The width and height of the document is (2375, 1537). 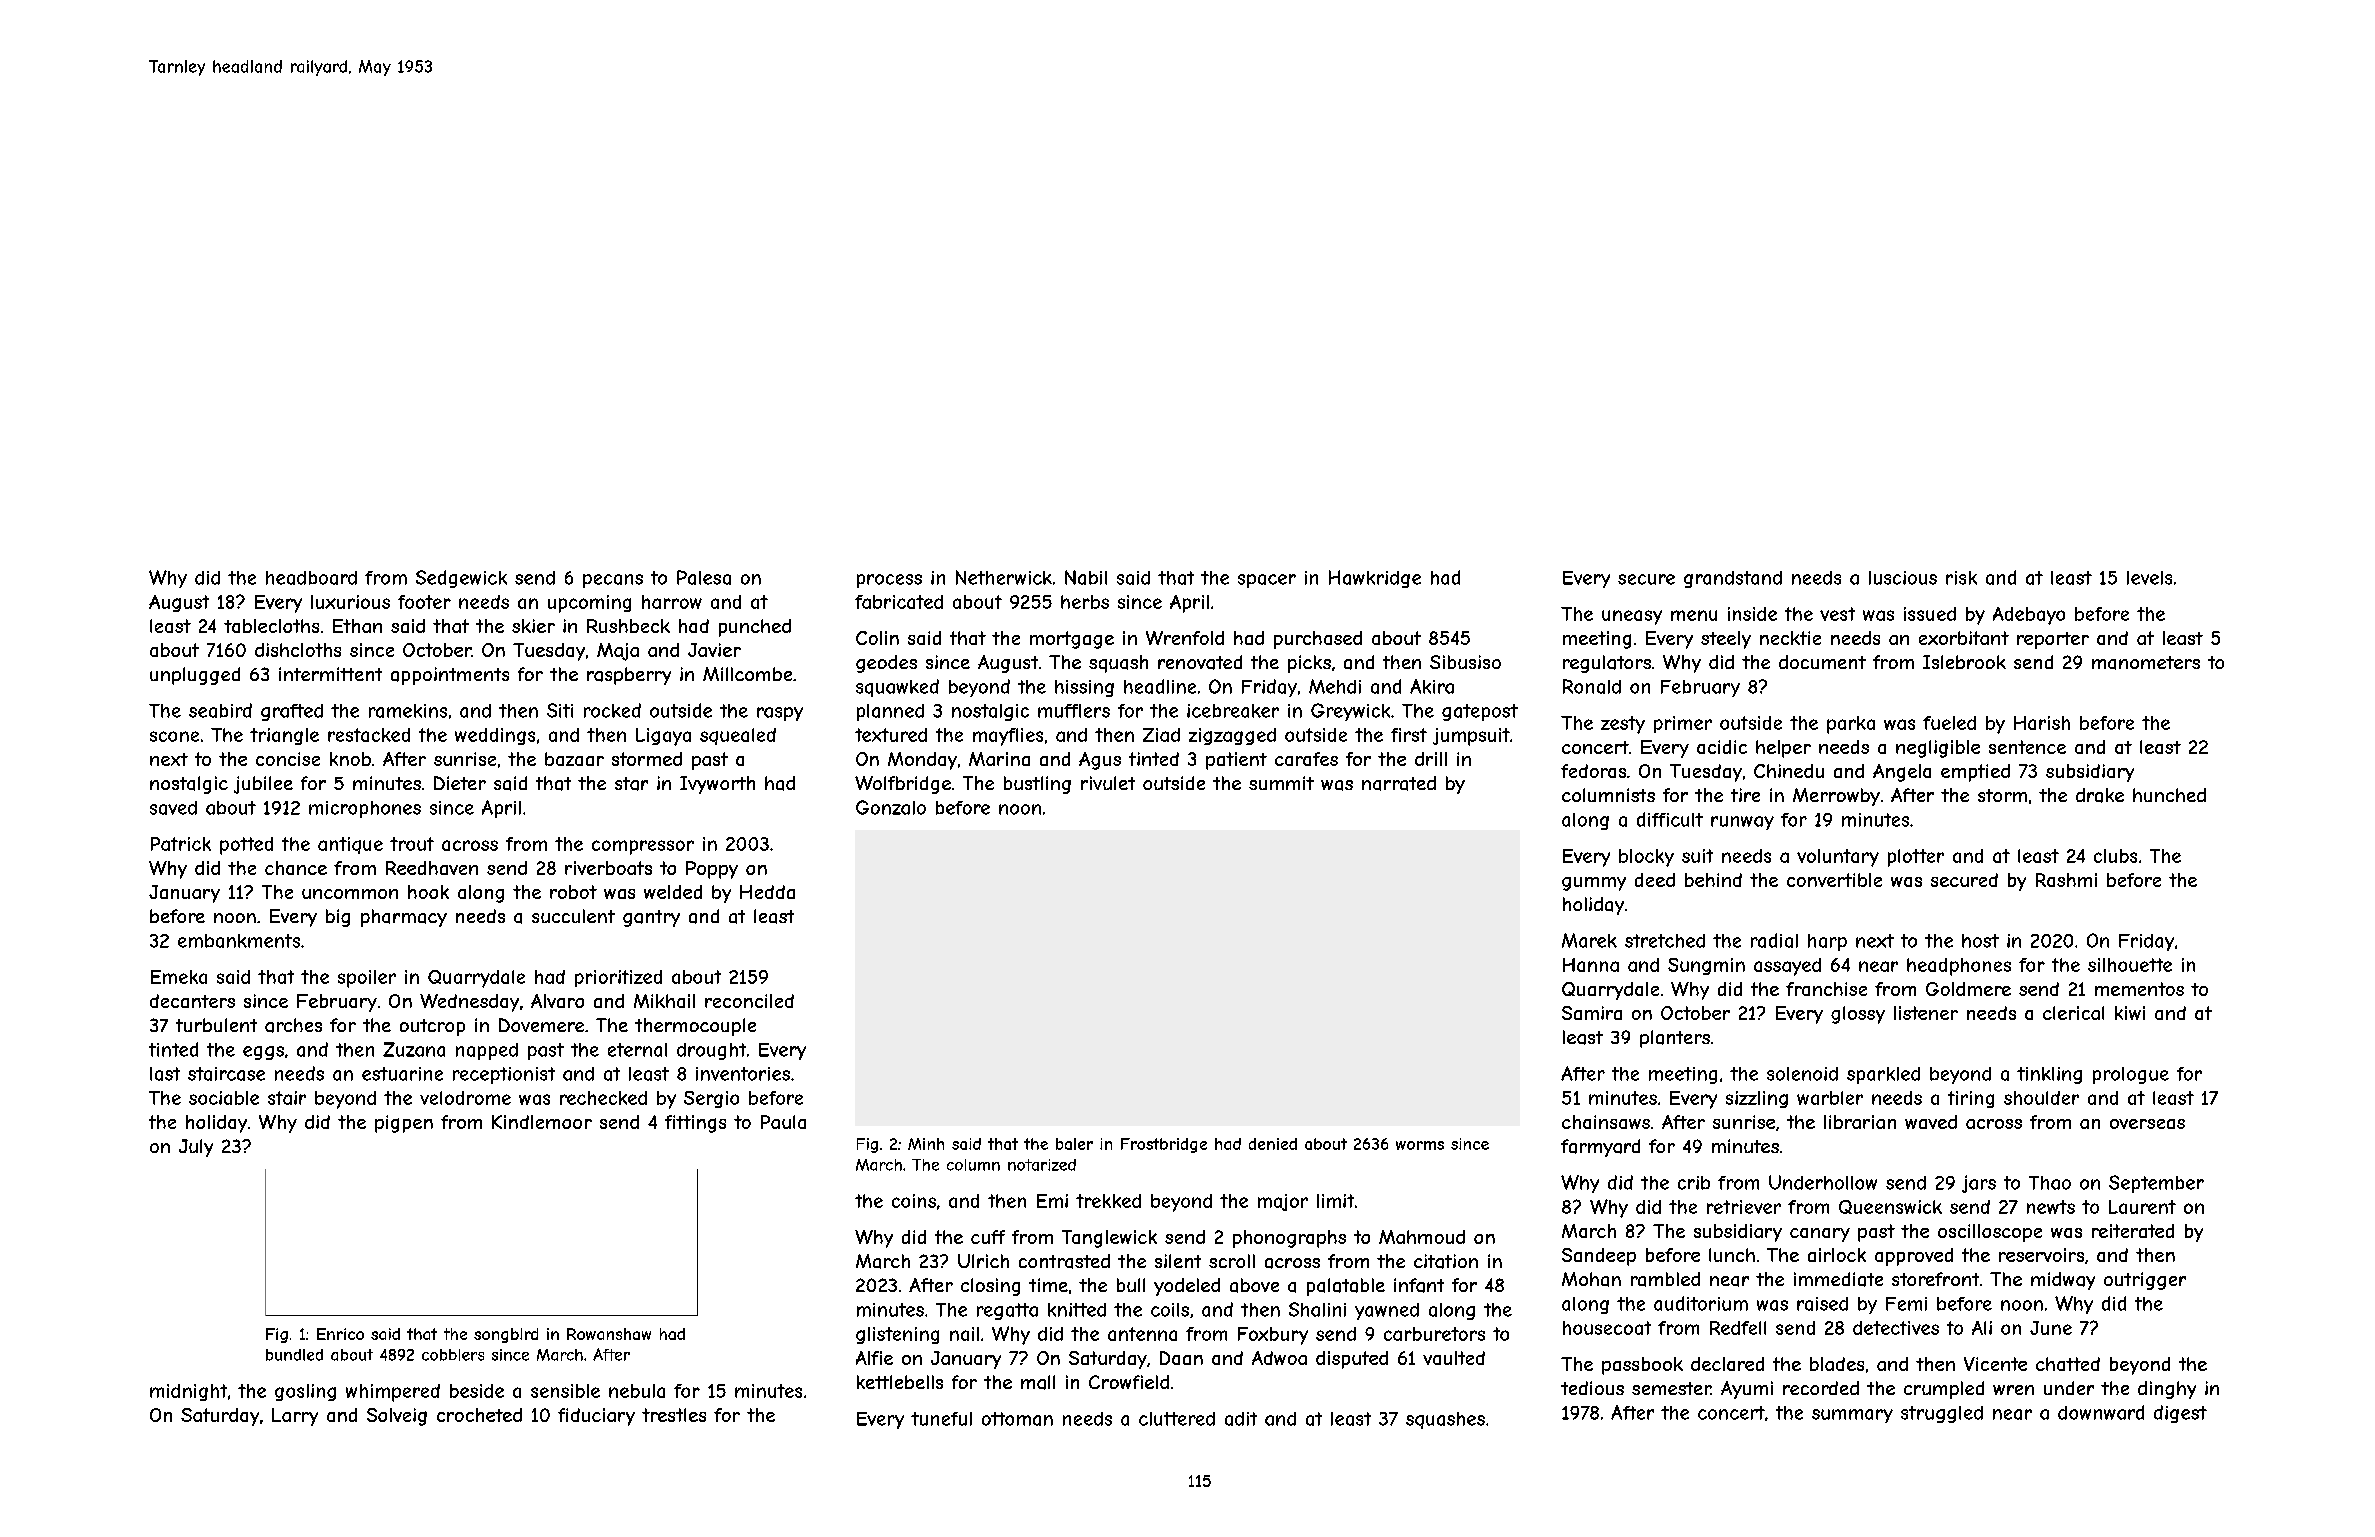 What do you see at coordinates (695, 1027) in the document?
I see `thermocouple` at bounding box center [695, 1027].
